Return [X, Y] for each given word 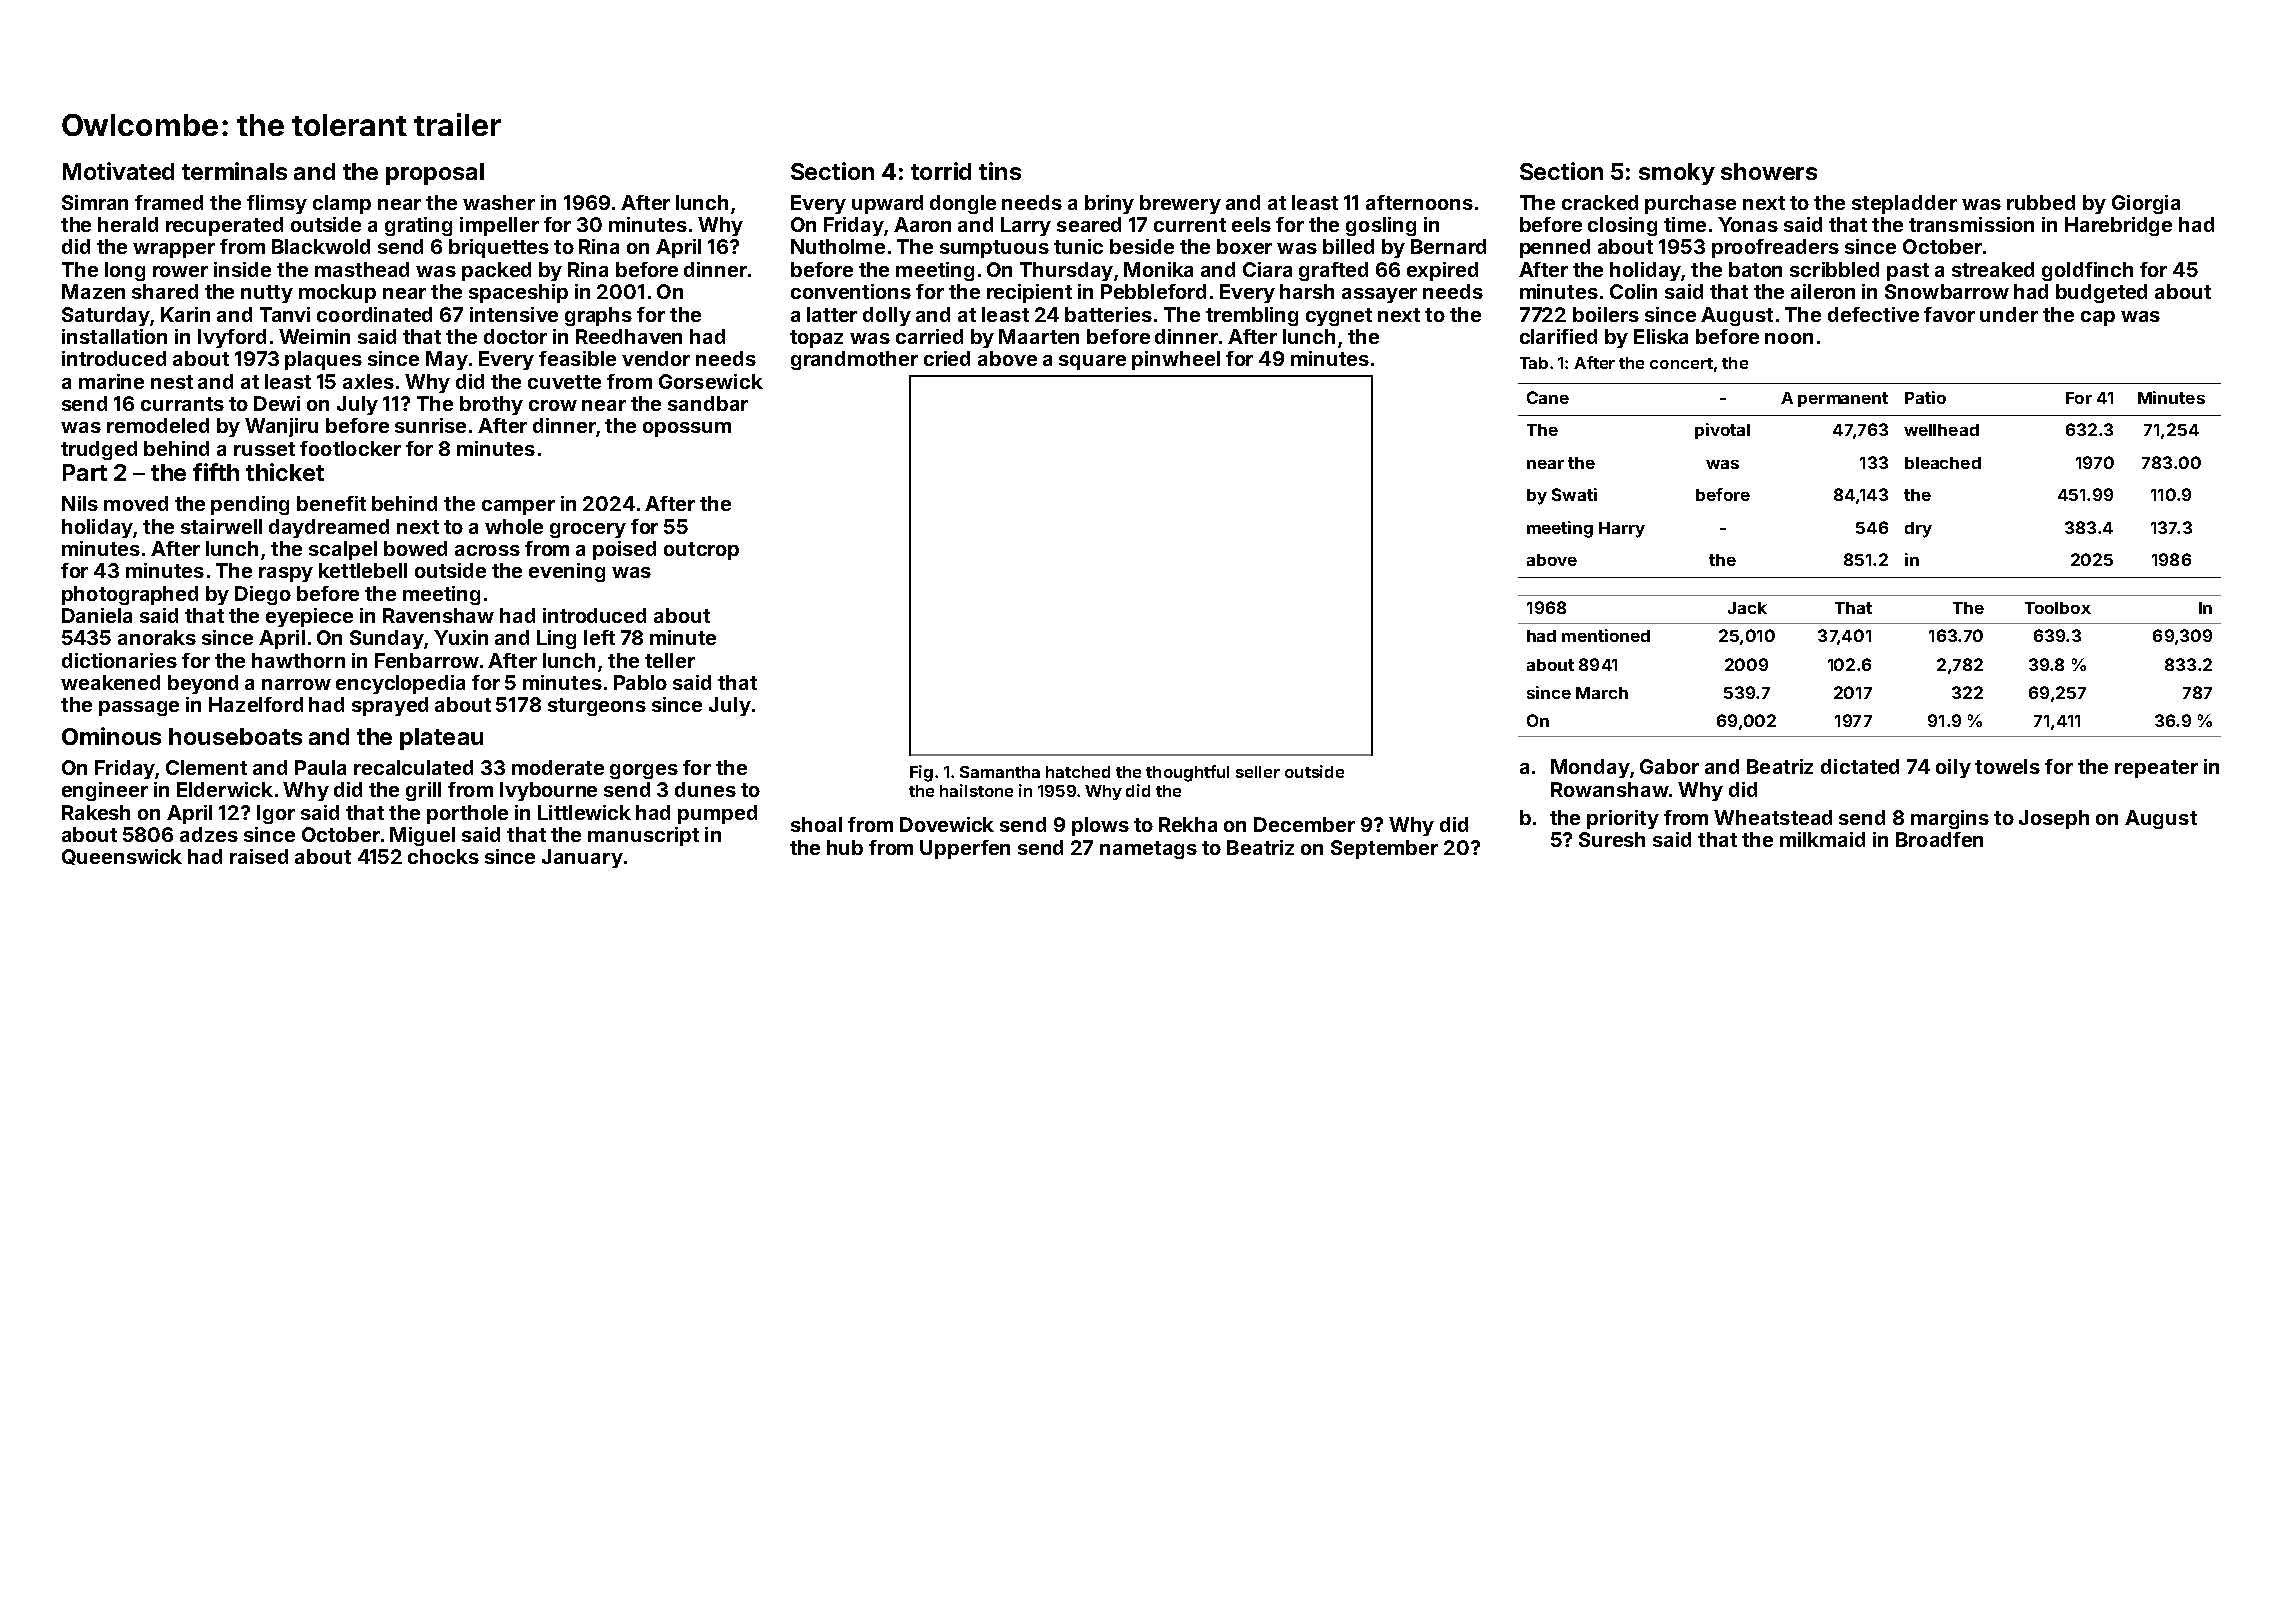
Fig [921, 773]
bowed [415, 548]
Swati [1574, 494]
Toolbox [2058, 608]
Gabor [1669, 766]
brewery [1180, 204]
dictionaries [119, 660]
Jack [1747, 608]
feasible [577, 358]
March [1602, 693]
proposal [435, 174]
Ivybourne [548, 791]
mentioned [1606, 635]
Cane [1548, 397]
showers [1769, 171]
